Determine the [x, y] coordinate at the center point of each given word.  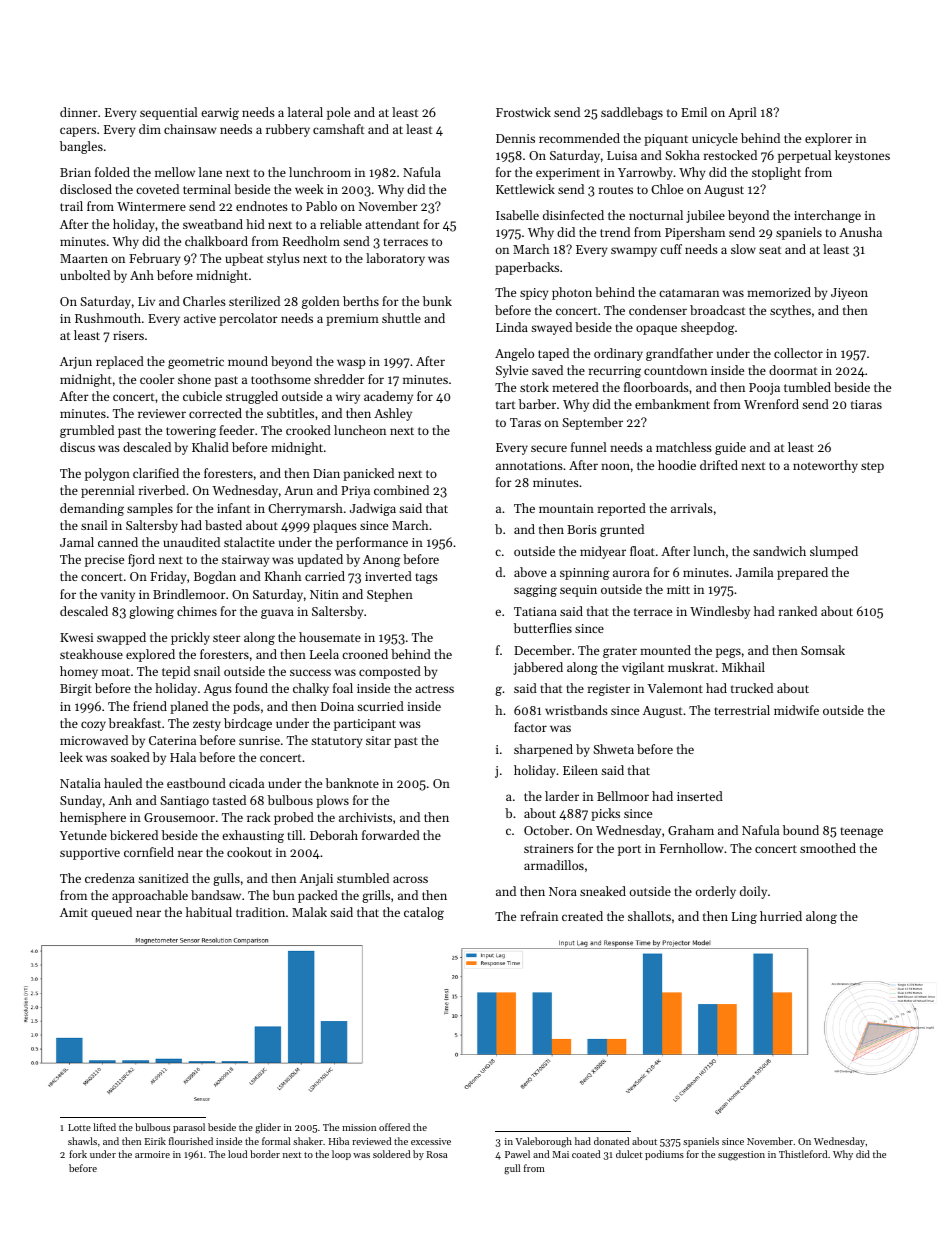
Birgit [76, 690]
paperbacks [527, 268]
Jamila [754, 572]
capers [78, 132]
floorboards [656, 387]
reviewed [371, 1141]
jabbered [538, 668]
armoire [152, 1154]
